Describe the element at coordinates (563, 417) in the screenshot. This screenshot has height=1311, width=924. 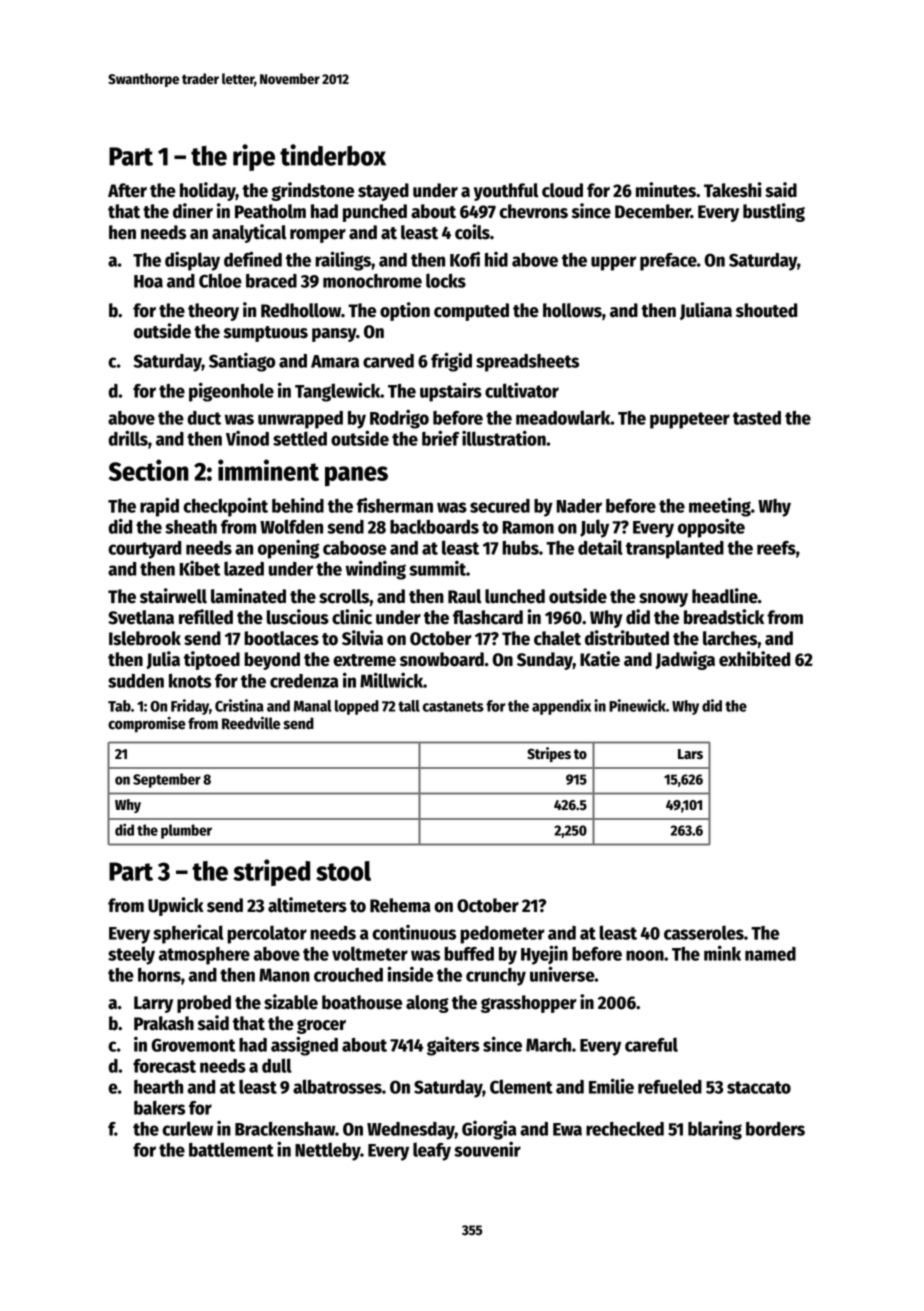
I see `meadowlark` at that location.
